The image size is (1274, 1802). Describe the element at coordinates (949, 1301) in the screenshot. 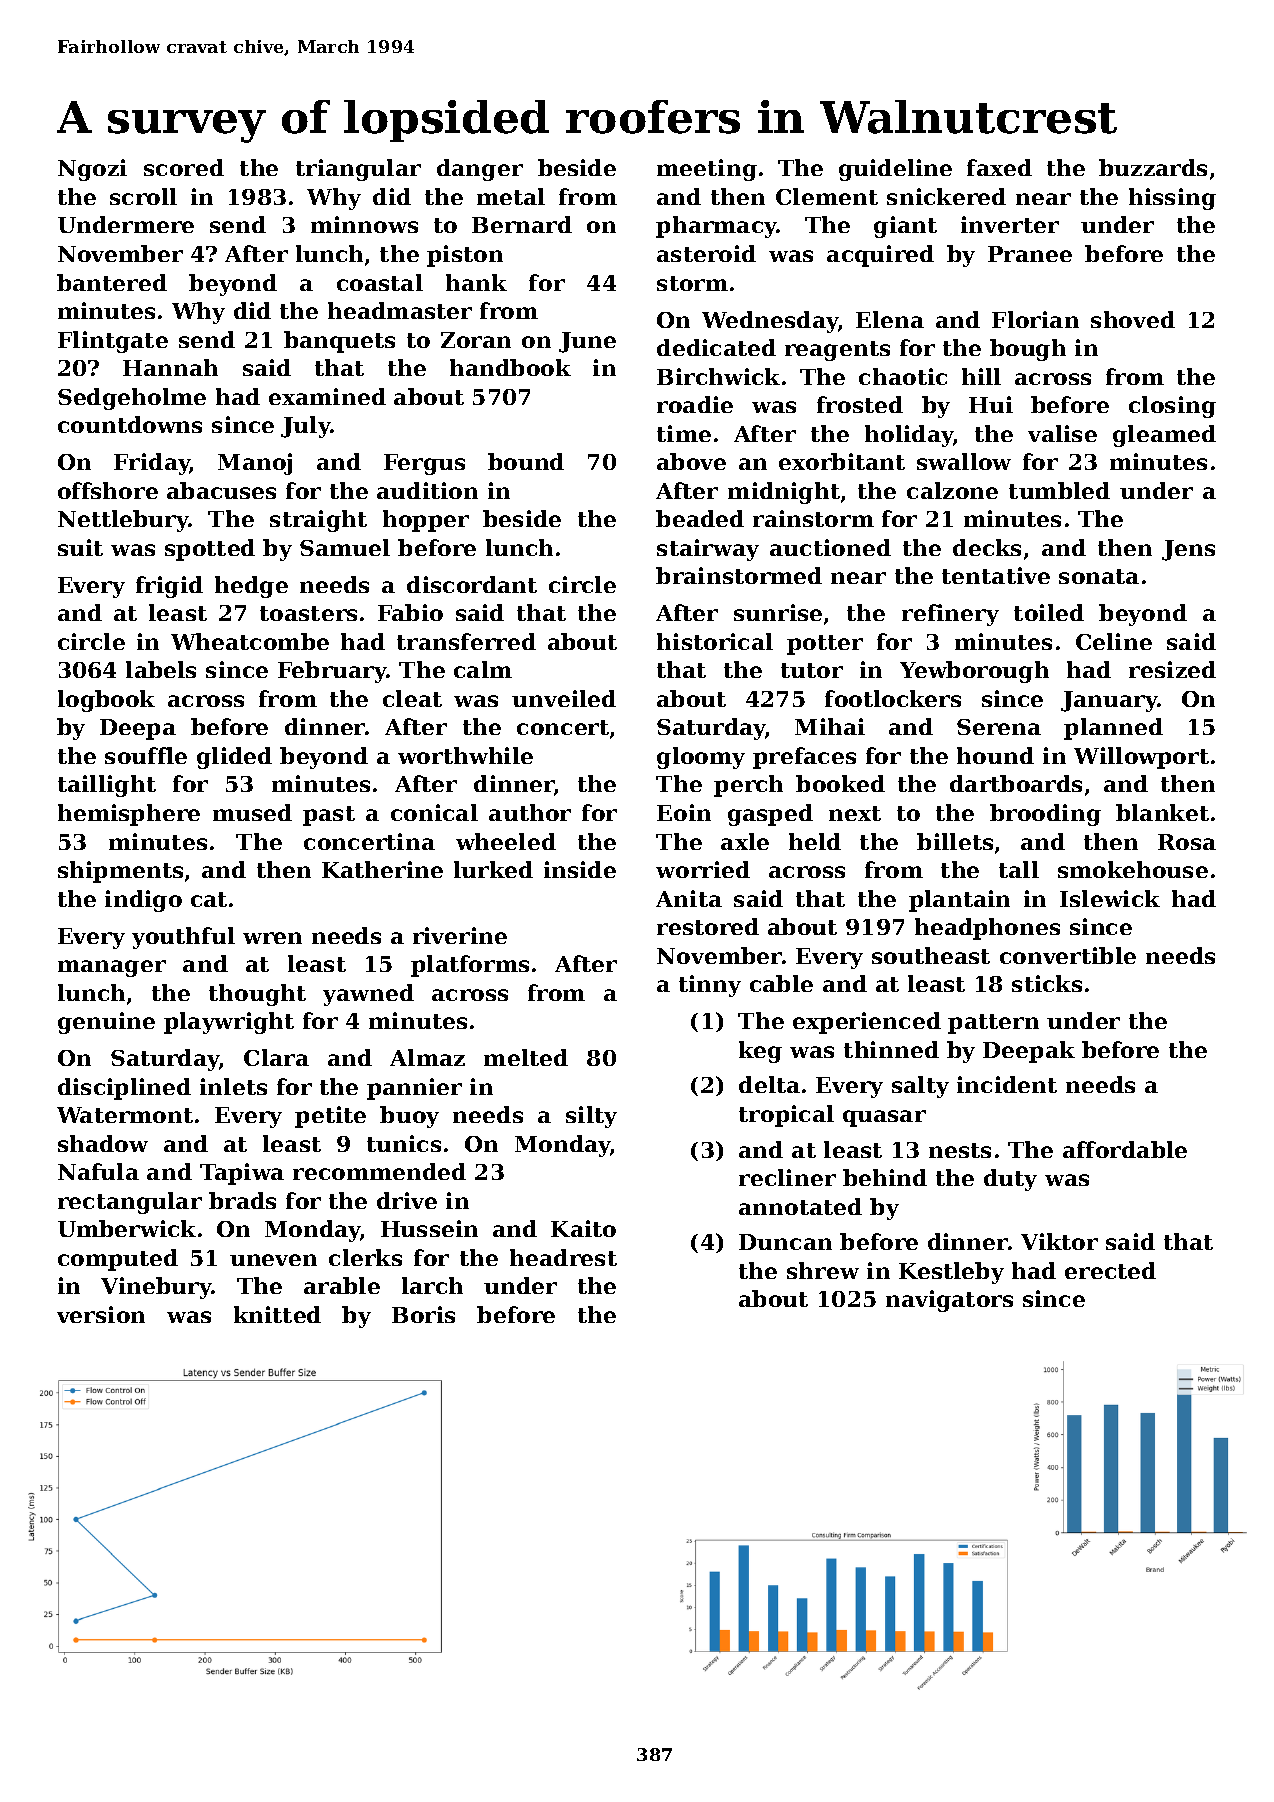

I see `navigators` at that location.
